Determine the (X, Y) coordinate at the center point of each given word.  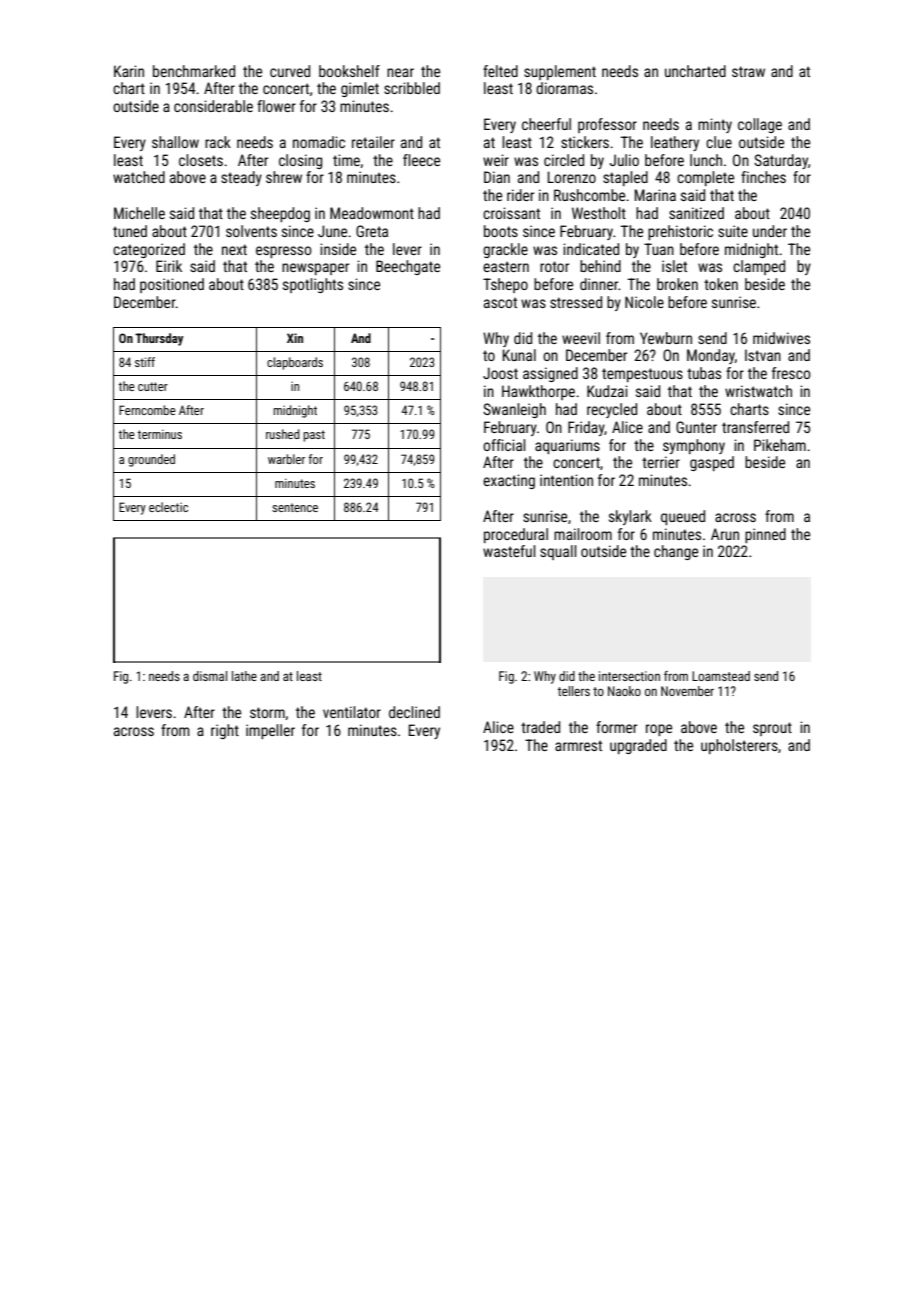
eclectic (168, 507)
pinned (765, 535)
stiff (145, 362)
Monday (711, 356)
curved (290, 71)
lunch (706, 160)
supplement (560, 72)
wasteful (509, 551)
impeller (270, 731)
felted (500, 71)
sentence (295, 507)
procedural (516, 535)
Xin (295, 338)
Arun (725, 534)
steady (241, 178)
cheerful (546, 124)
